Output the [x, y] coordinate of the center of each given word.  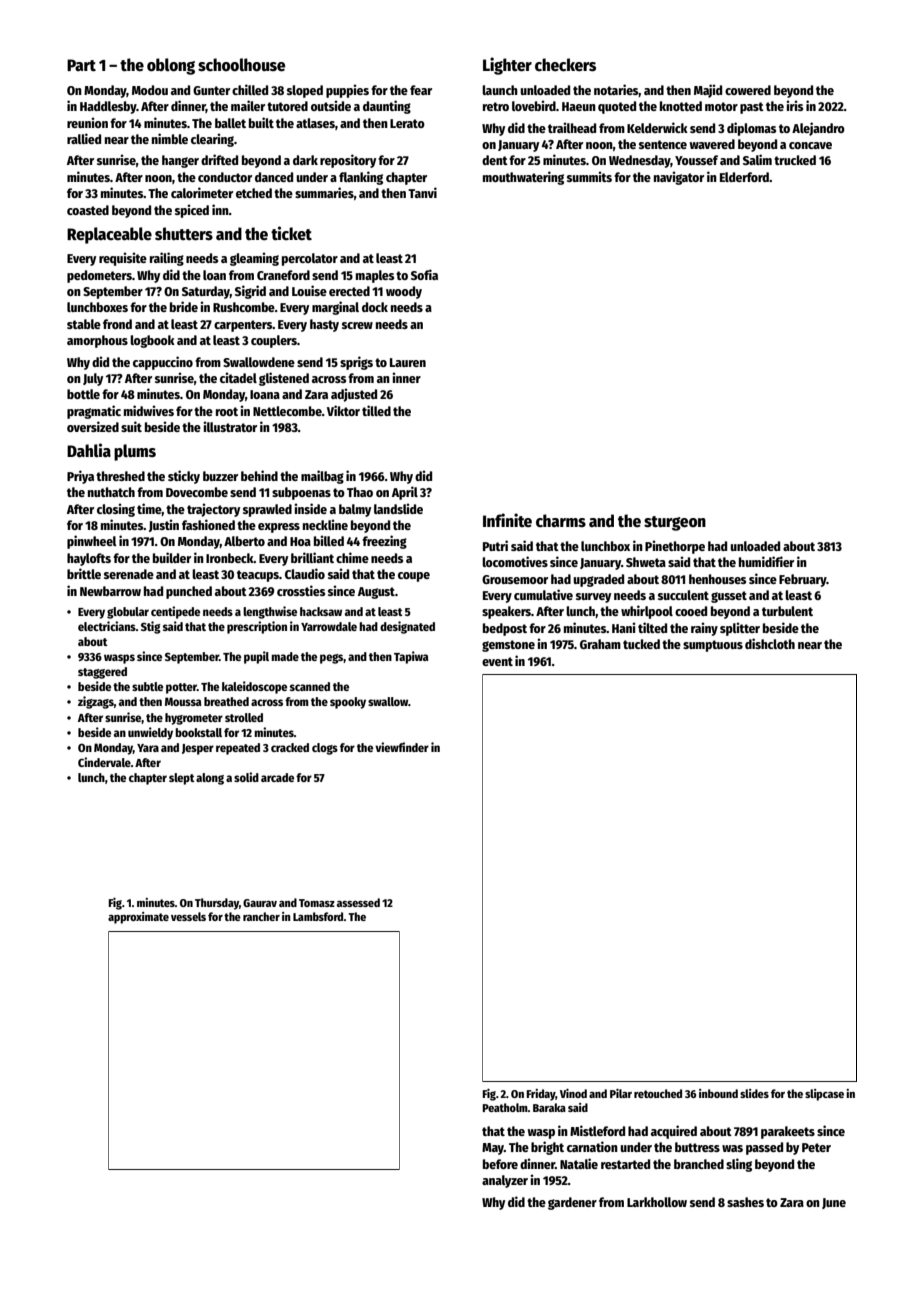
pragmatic [94, 412]
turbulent [787, 611]
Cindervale [104, 762]
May [493, 1149]
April [405, 493]
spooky [348, 703]
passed [764, 1148]
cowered [748, 90]
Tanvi [422, 192]
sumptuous [713, 646]
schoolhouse [241, 65]
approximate [138, 918]
